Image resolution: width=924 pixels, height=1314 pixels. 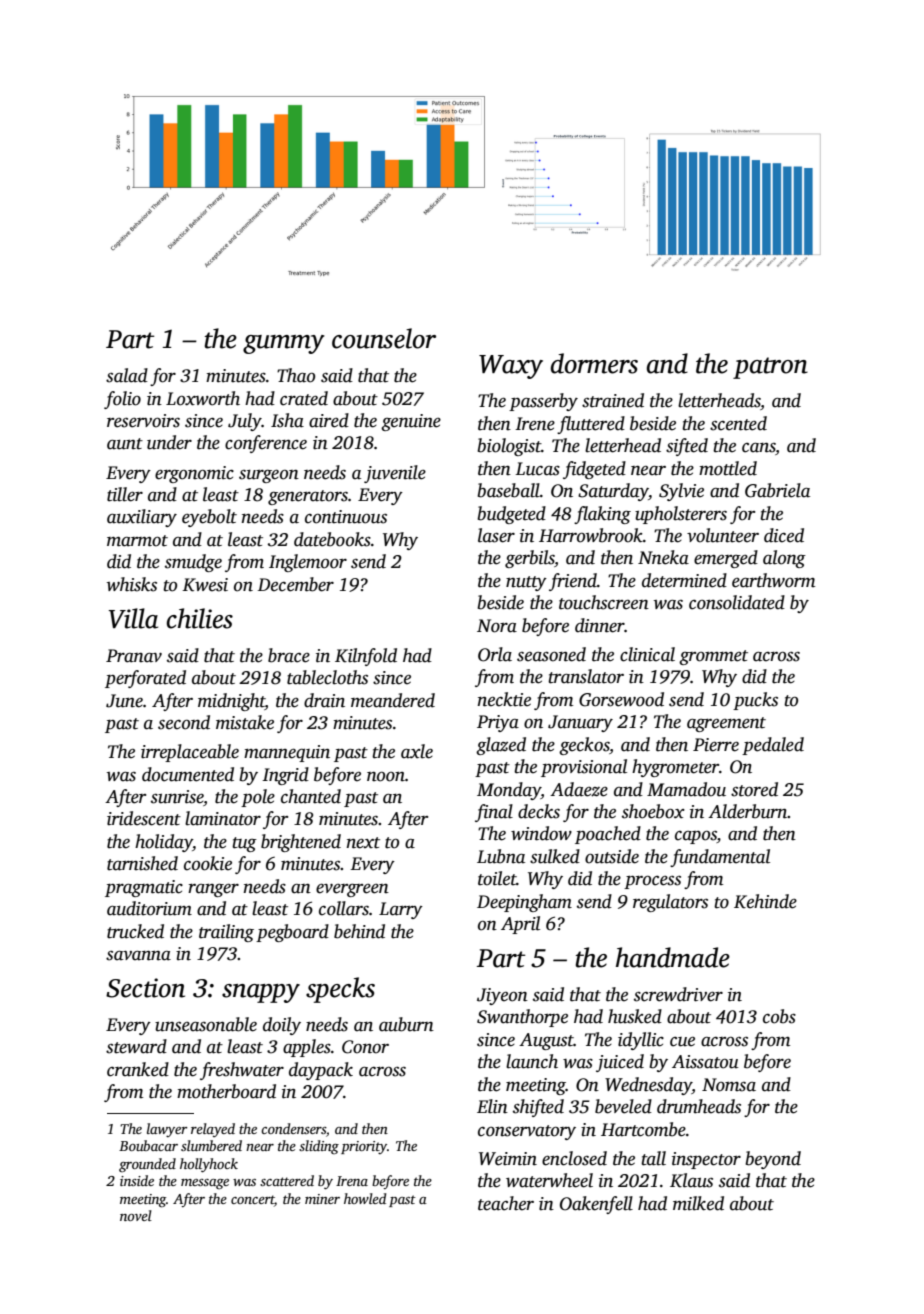 I want to click on screwdriver, so click(x=678, y=994).
